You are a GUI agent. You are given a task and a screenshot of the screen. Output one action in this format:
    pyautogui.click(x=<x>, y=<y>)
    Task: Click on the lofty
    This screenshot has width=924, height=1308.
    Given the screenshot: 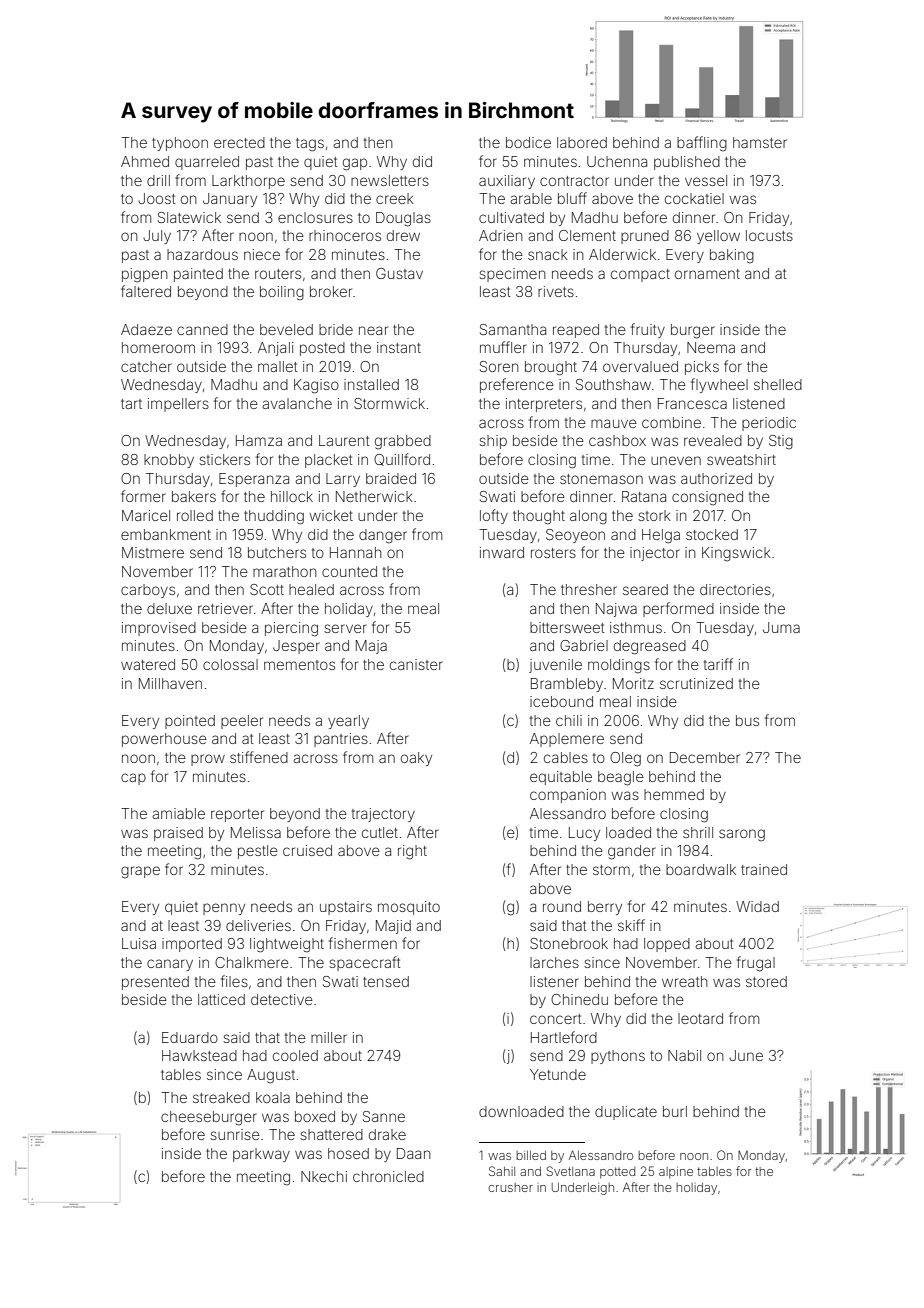 What is the action you would take?
    pyautogui.click(x=494, y=516)
